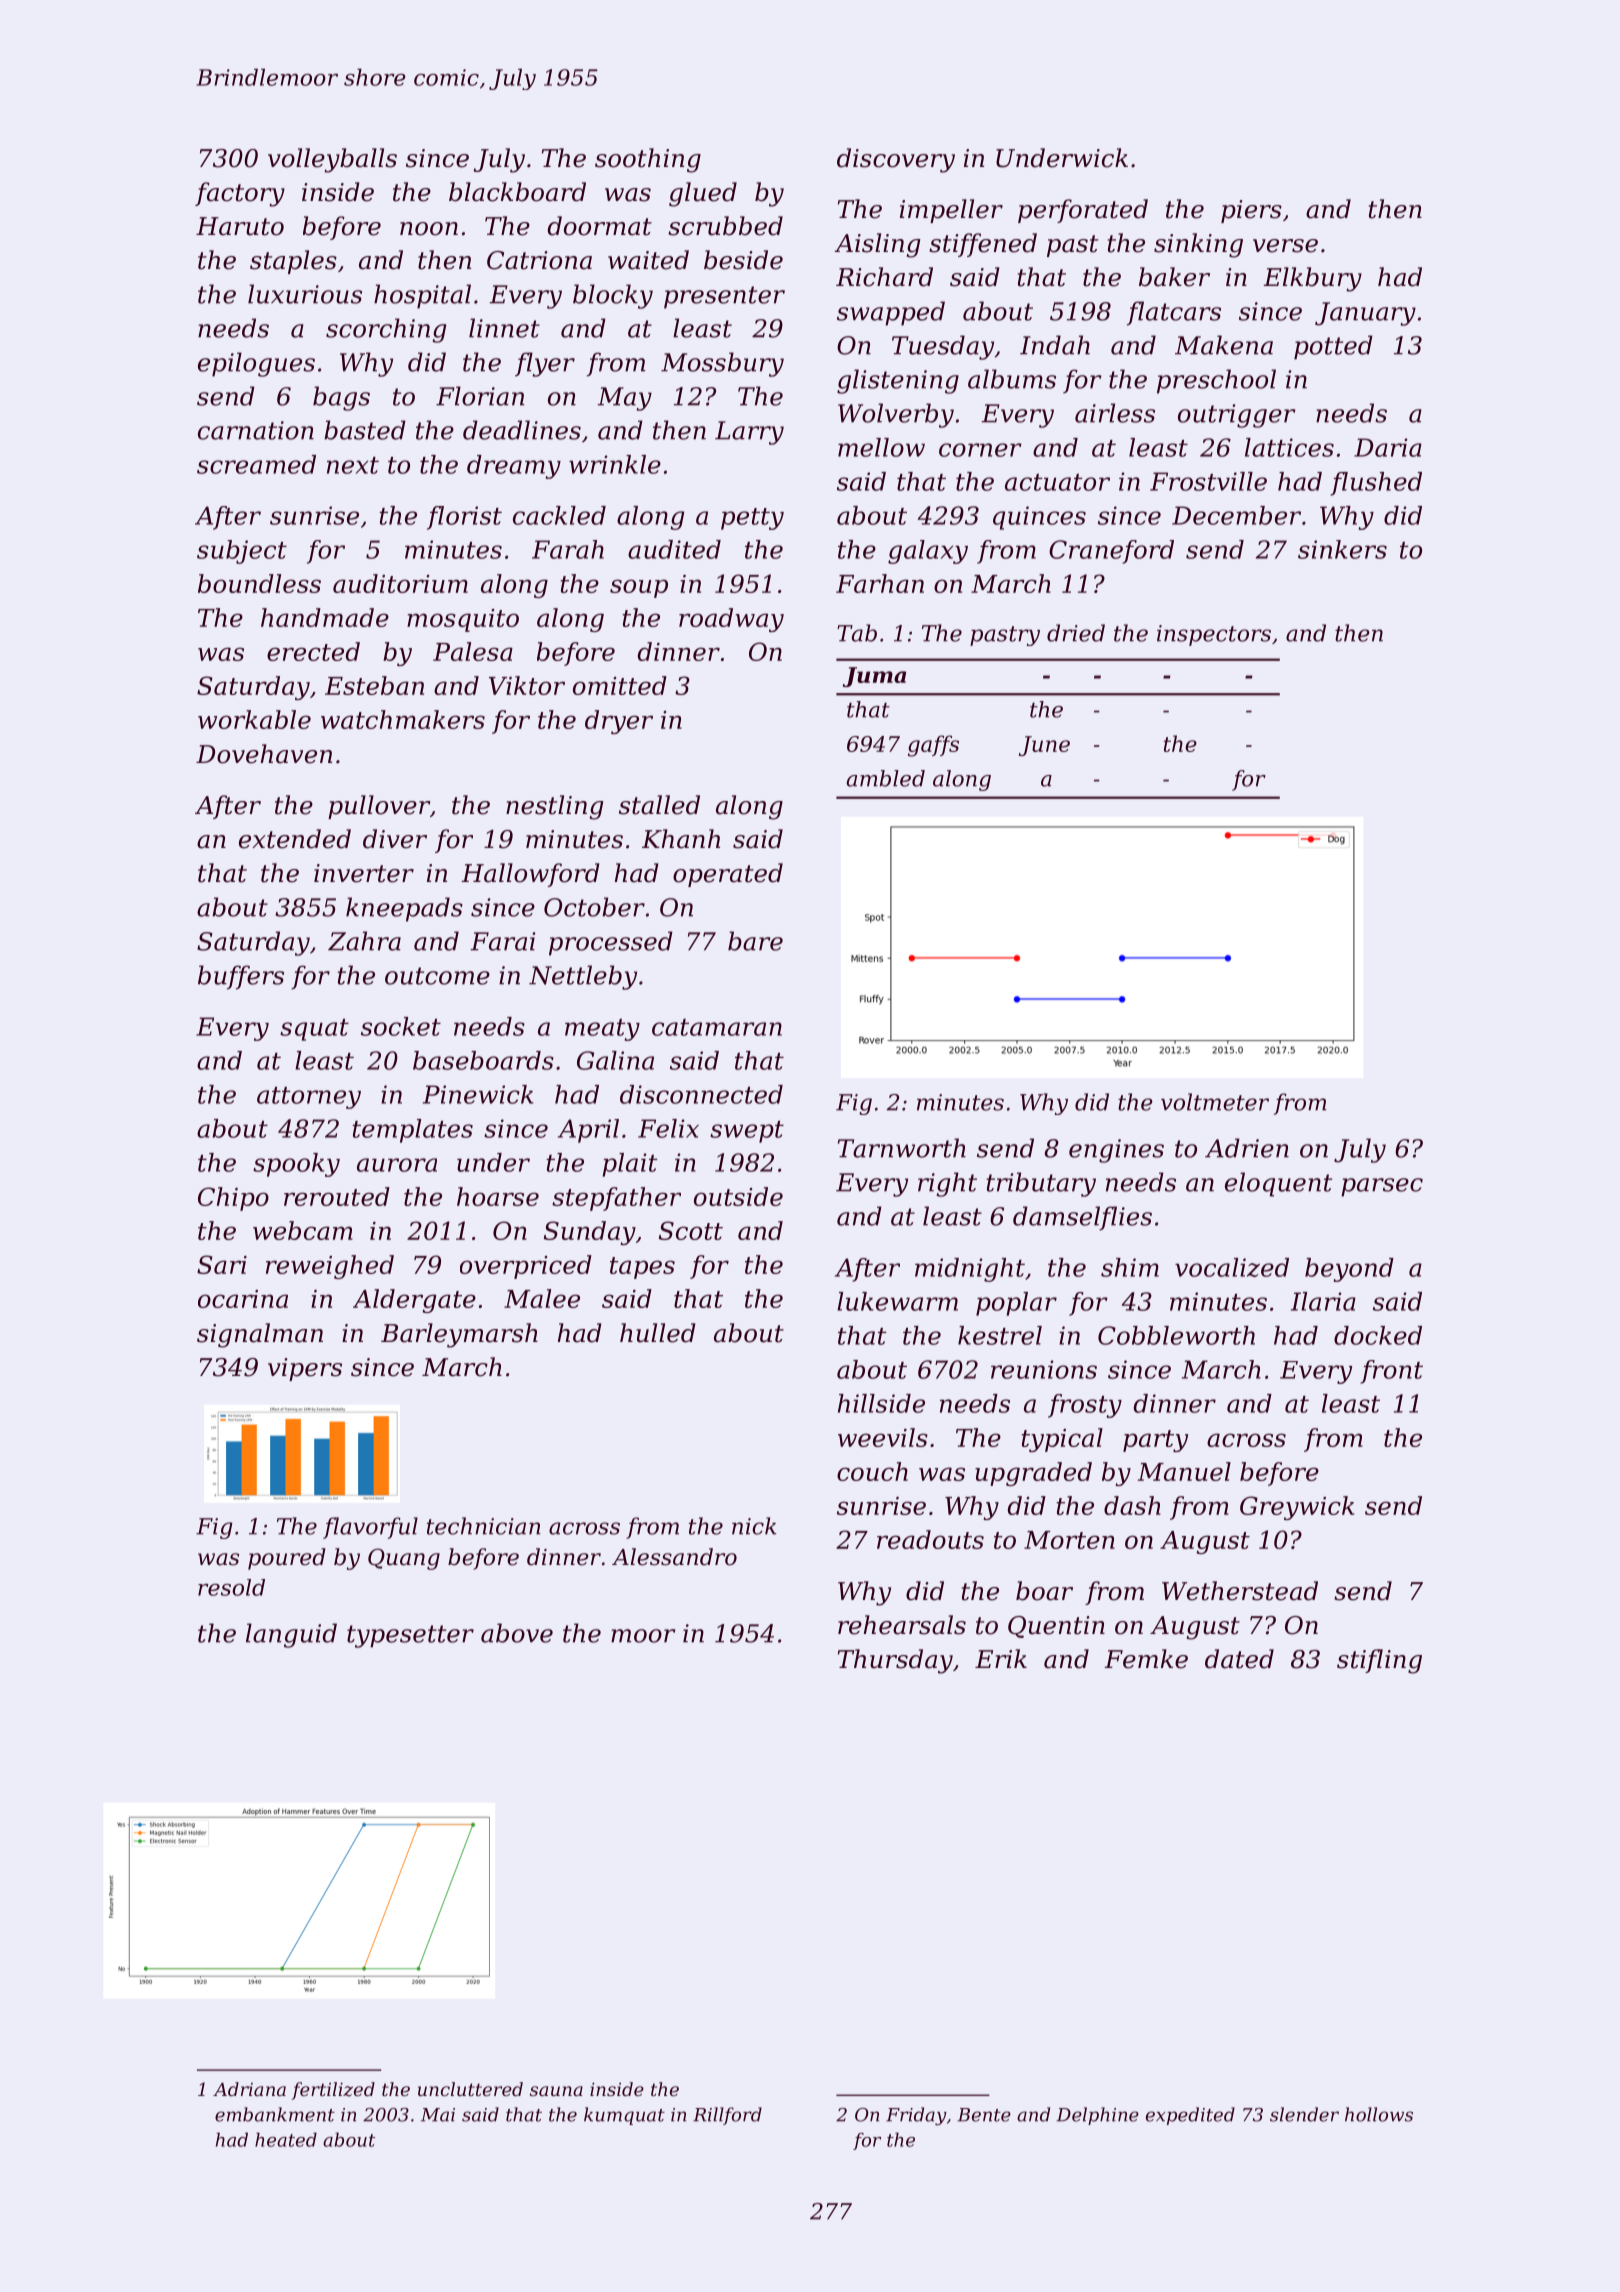 This document has width=1620, height=2292. I want to click on Delphine, so click(1097, 2116).
